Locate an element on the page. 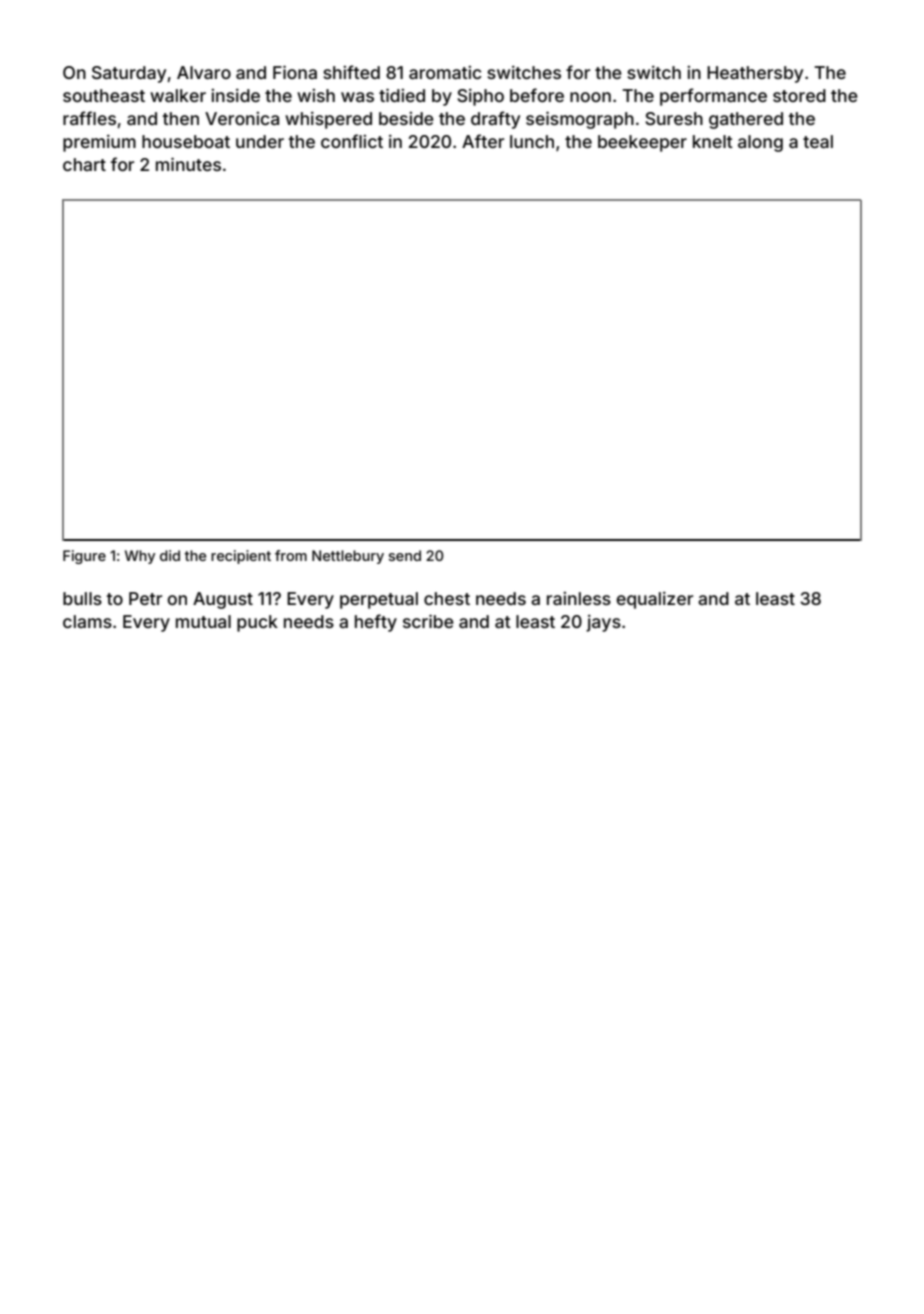 Image resolution: width=924 pixels, height=1314 pixels. equalizer is located at coordinates (654, 600).
